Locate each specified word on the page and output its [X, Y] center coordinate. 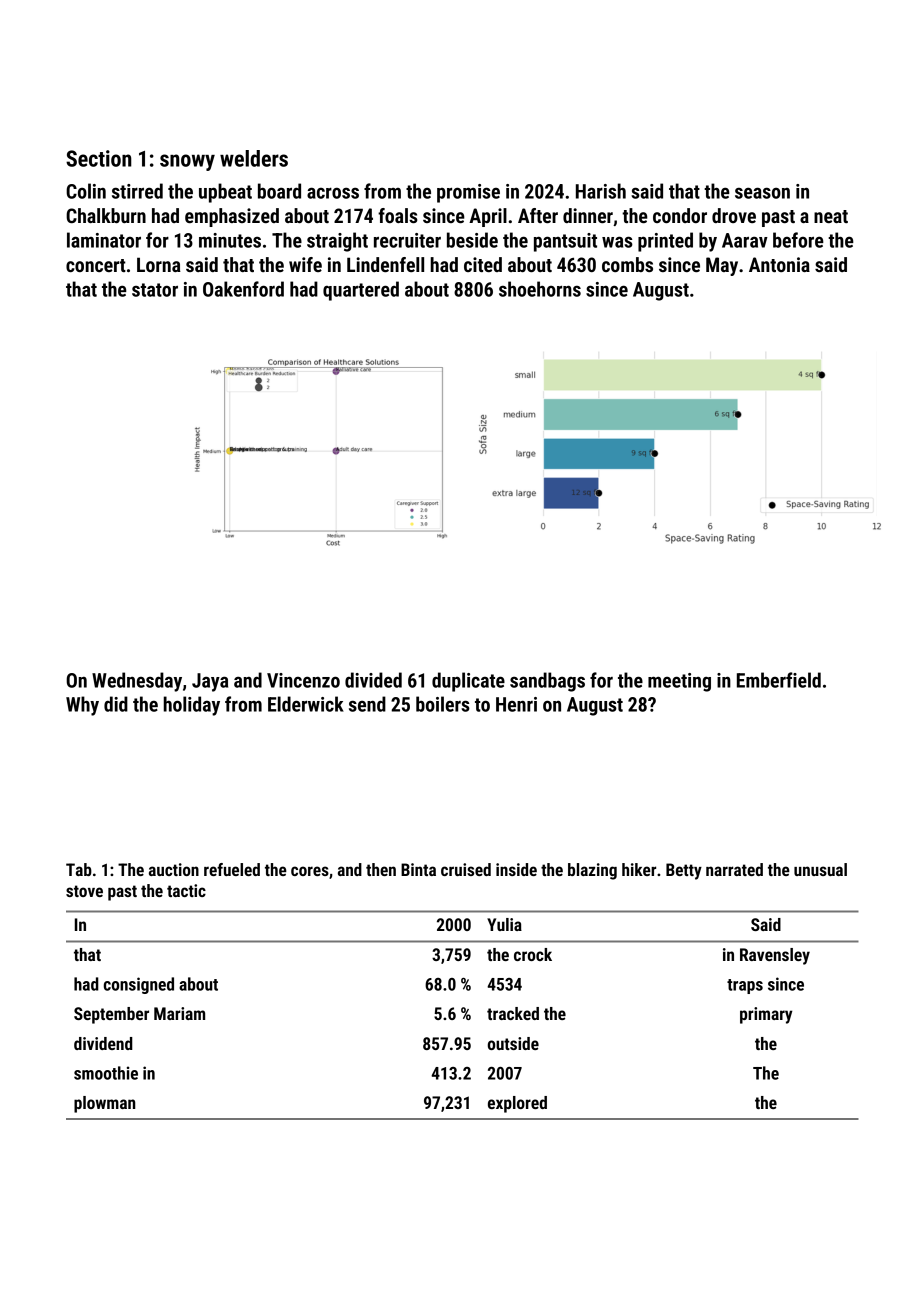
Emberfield [779, 680]
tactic [186, 890]
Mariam [179, 1013]
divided [373, 680]
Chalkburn [106, 215]
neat [831, 216]
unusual [820, 869]
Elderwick [306, 704]
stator [155, 290]
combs [627, 264]
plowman [104, 1104]
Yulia [504, 924]
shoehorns [540, 289]
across [333, 193]
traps [745, 986]
